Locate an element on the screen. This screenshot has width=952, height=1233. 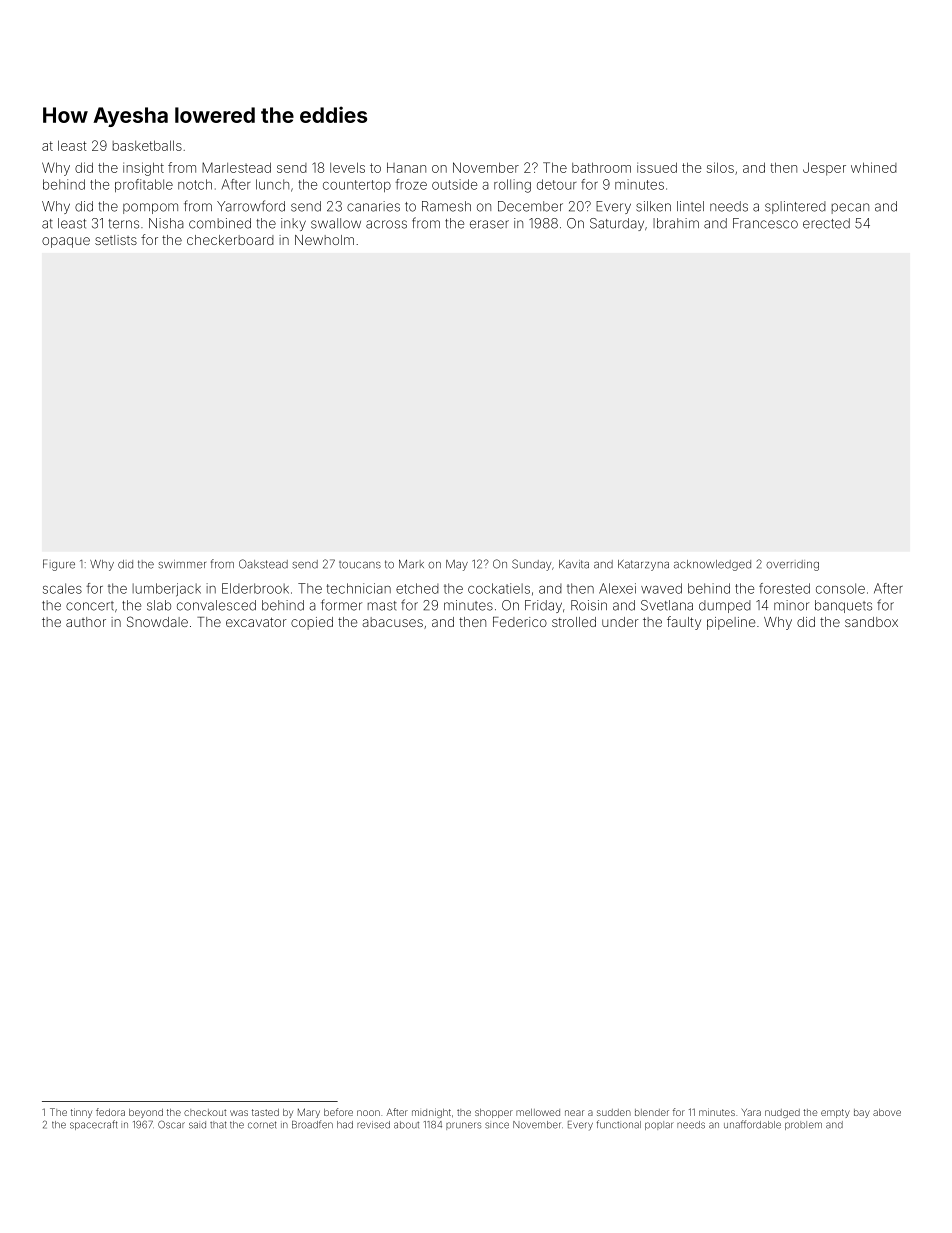
tinny is located at coordinates (81, 1113).
